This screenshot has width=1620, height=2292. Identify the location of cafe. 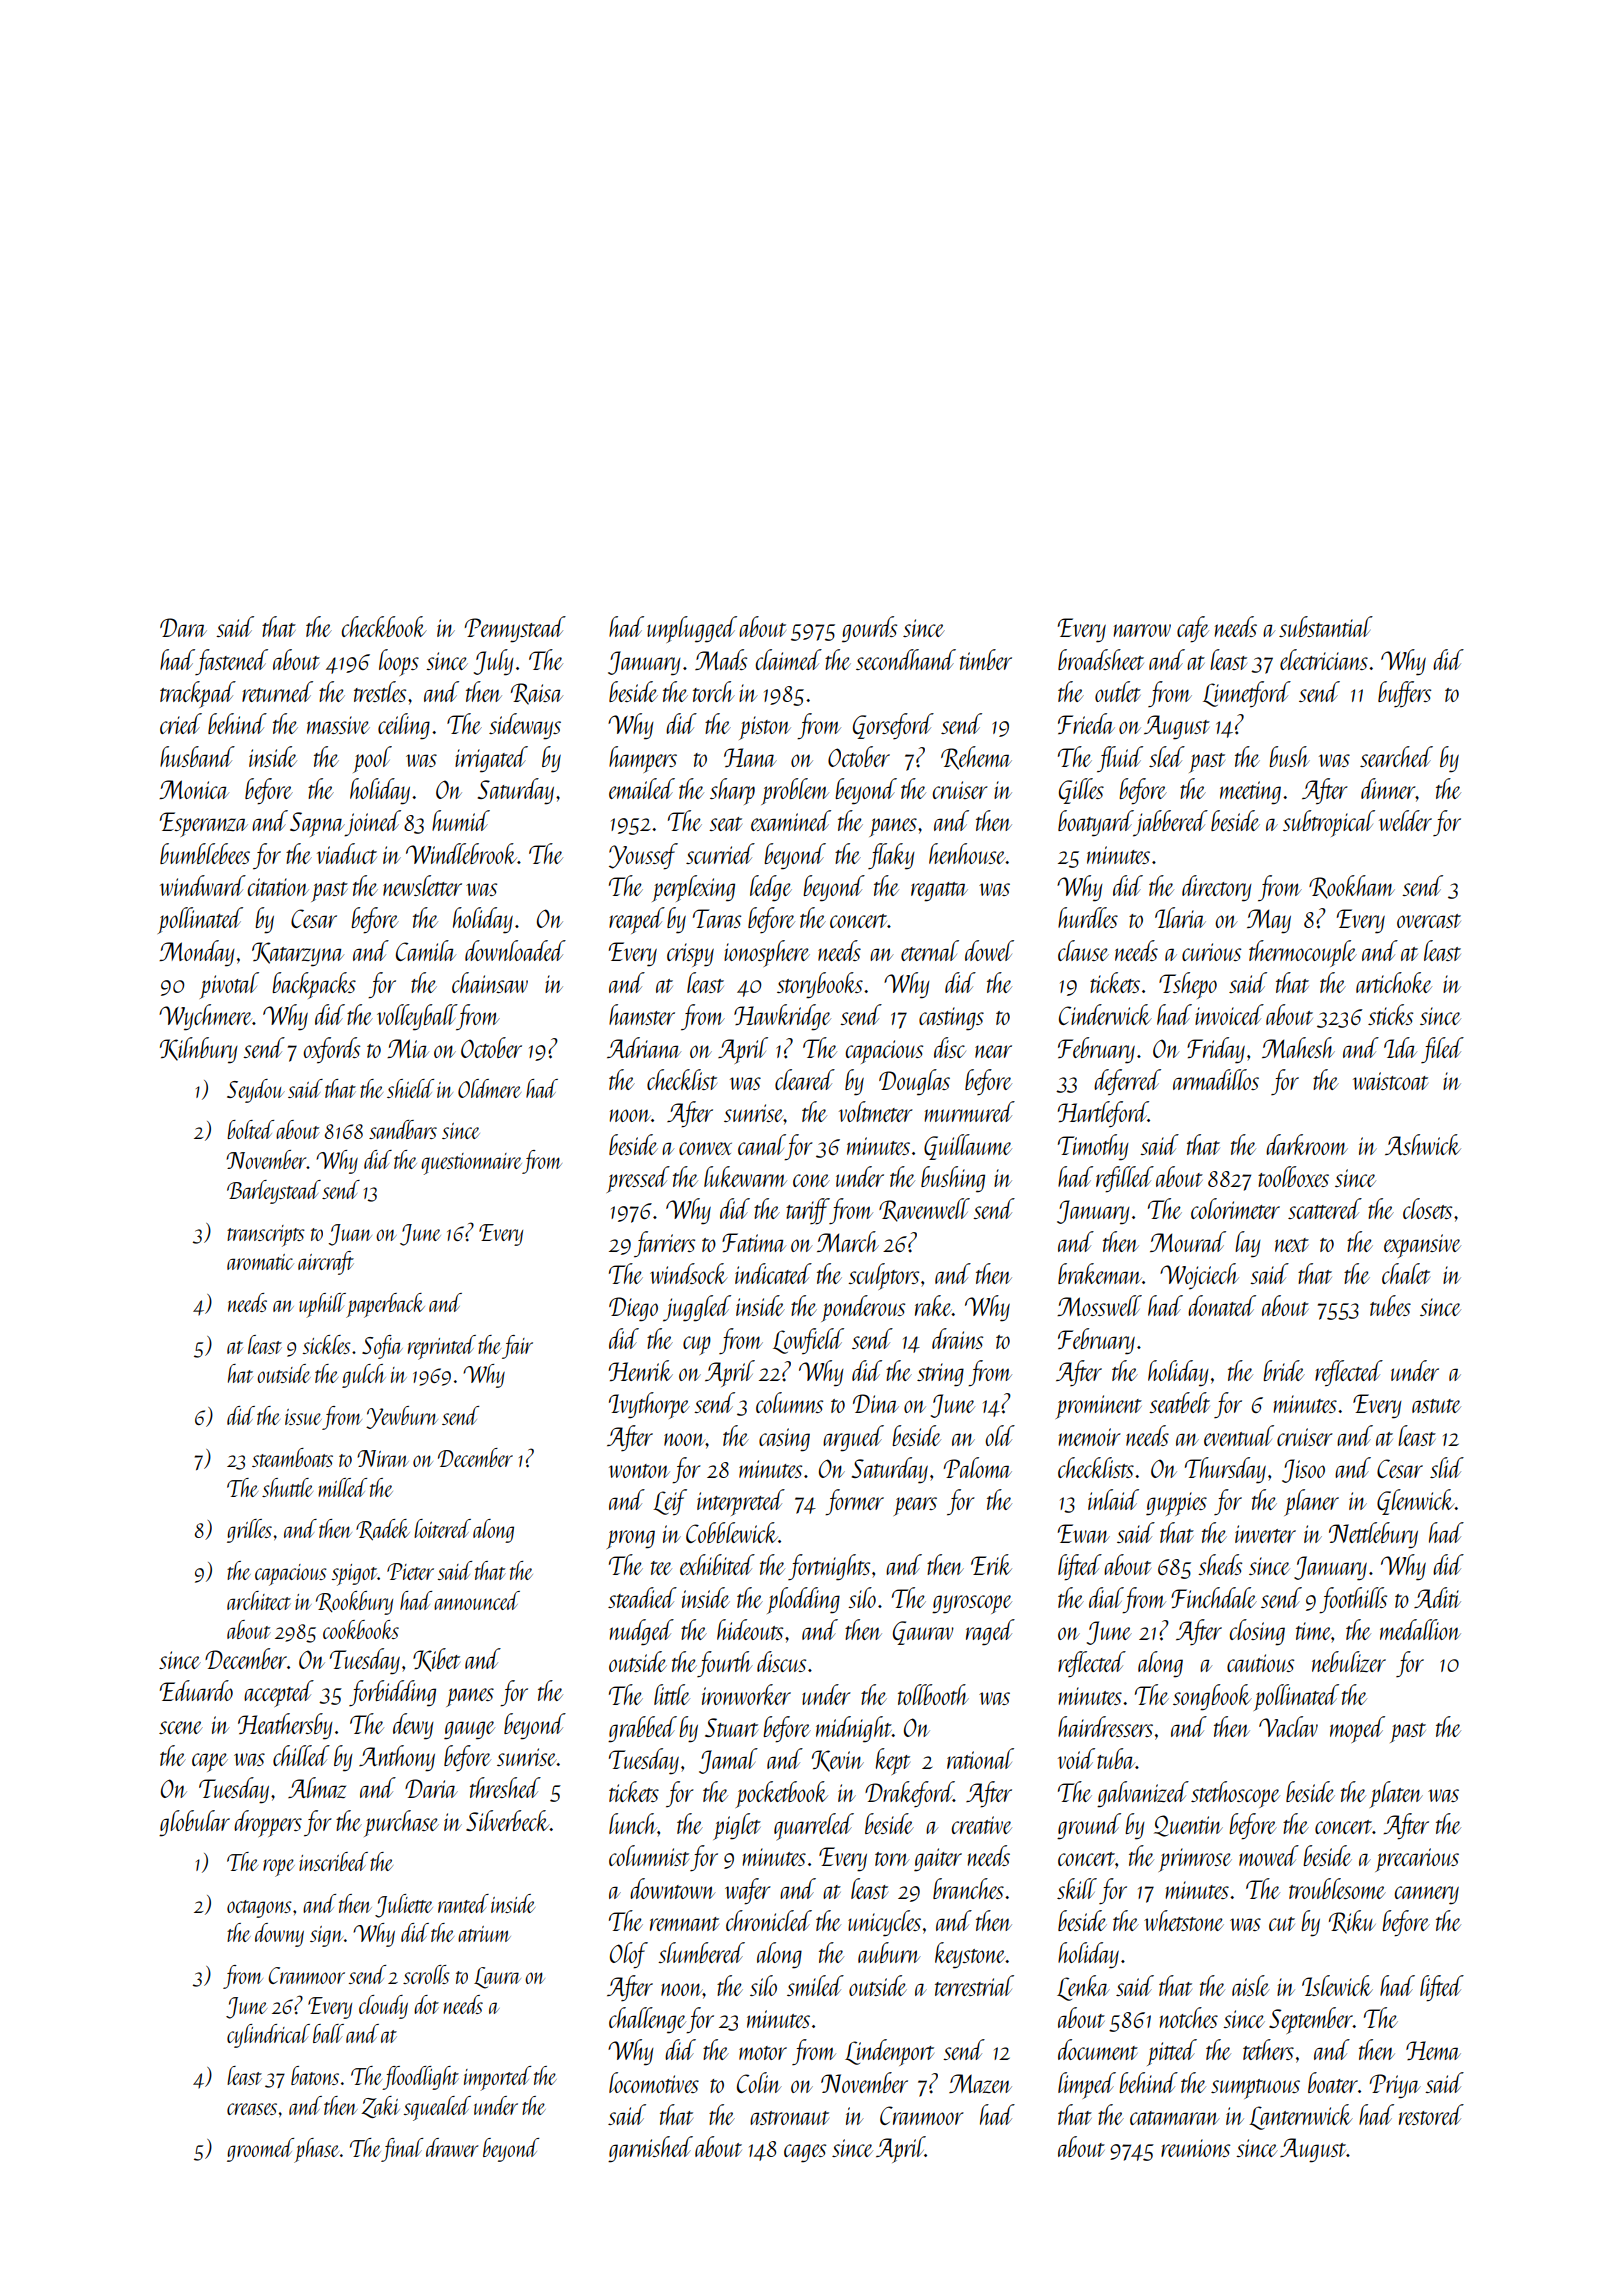
(1193, 629).
